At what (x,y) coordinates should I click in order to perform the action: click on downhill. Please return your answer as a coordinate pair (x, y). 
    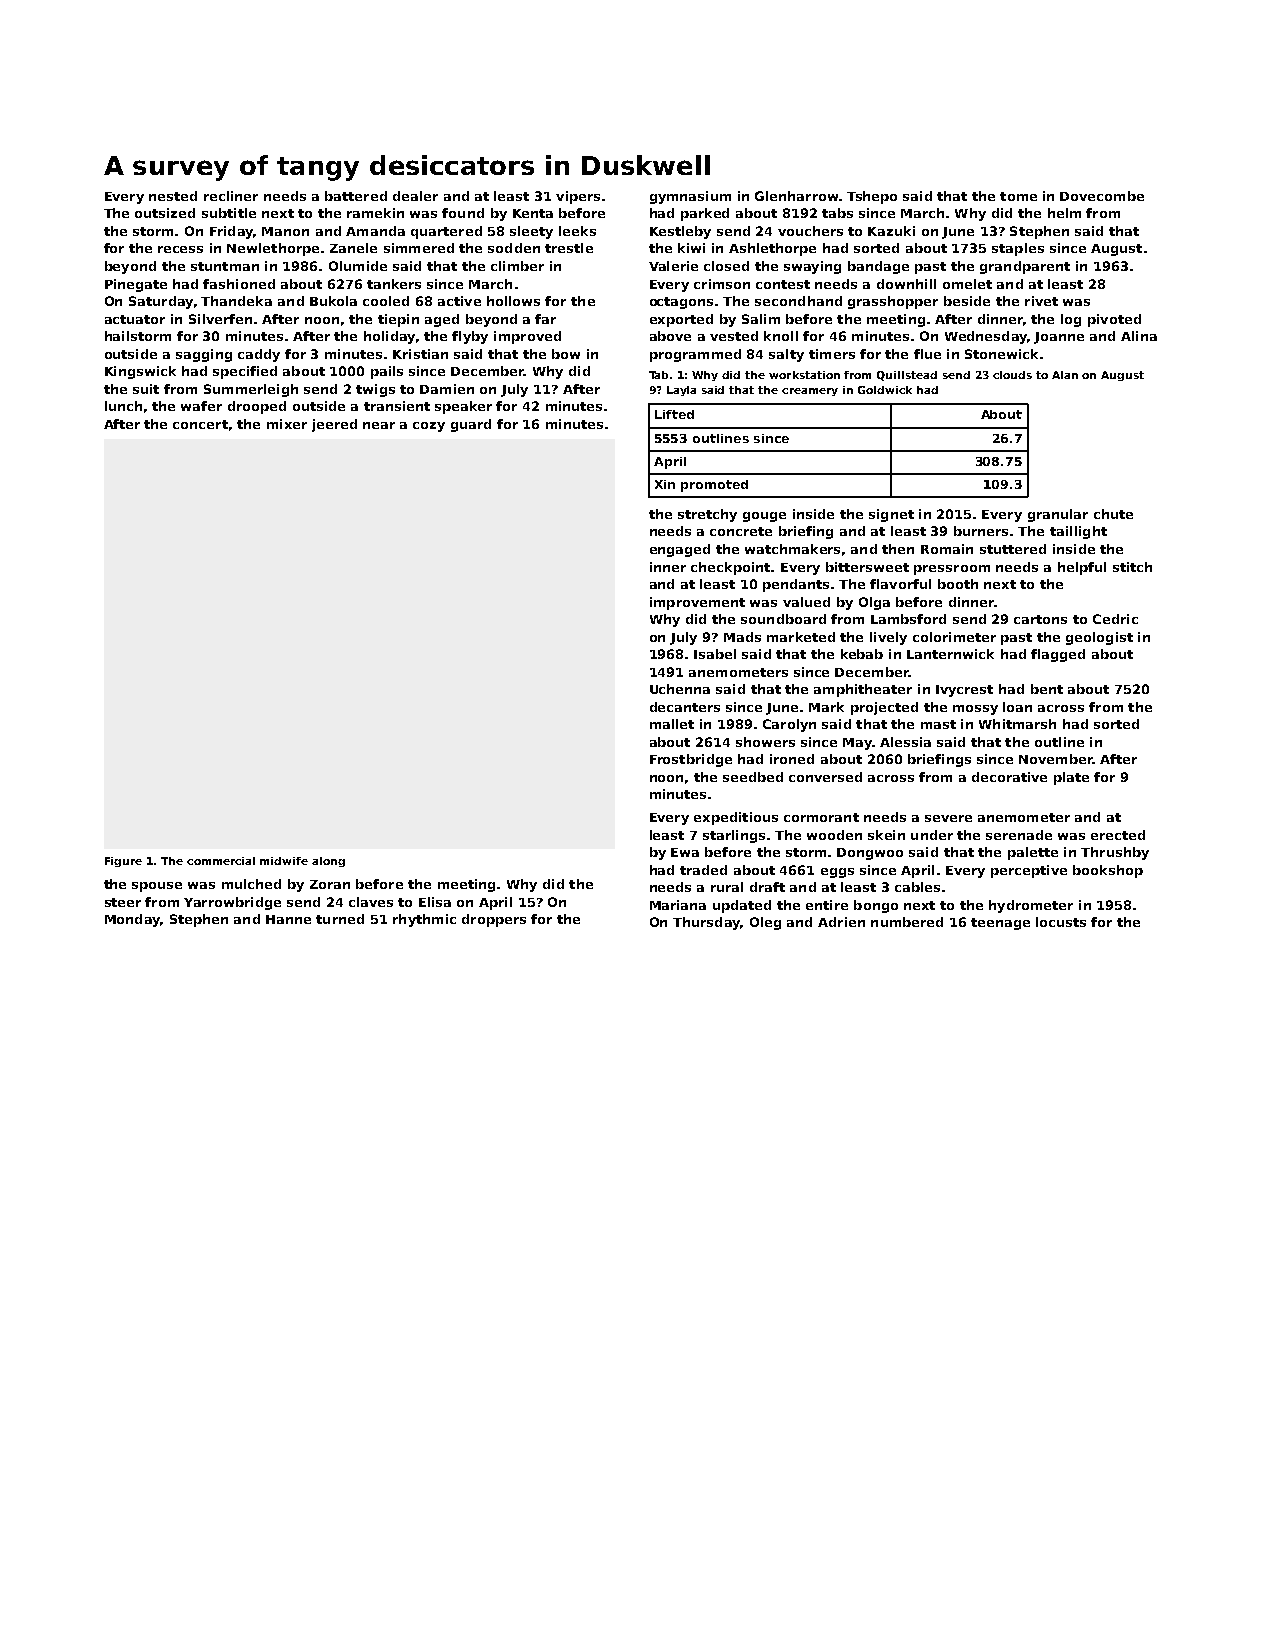
    Looking at the image, I should click on (906, 284).
